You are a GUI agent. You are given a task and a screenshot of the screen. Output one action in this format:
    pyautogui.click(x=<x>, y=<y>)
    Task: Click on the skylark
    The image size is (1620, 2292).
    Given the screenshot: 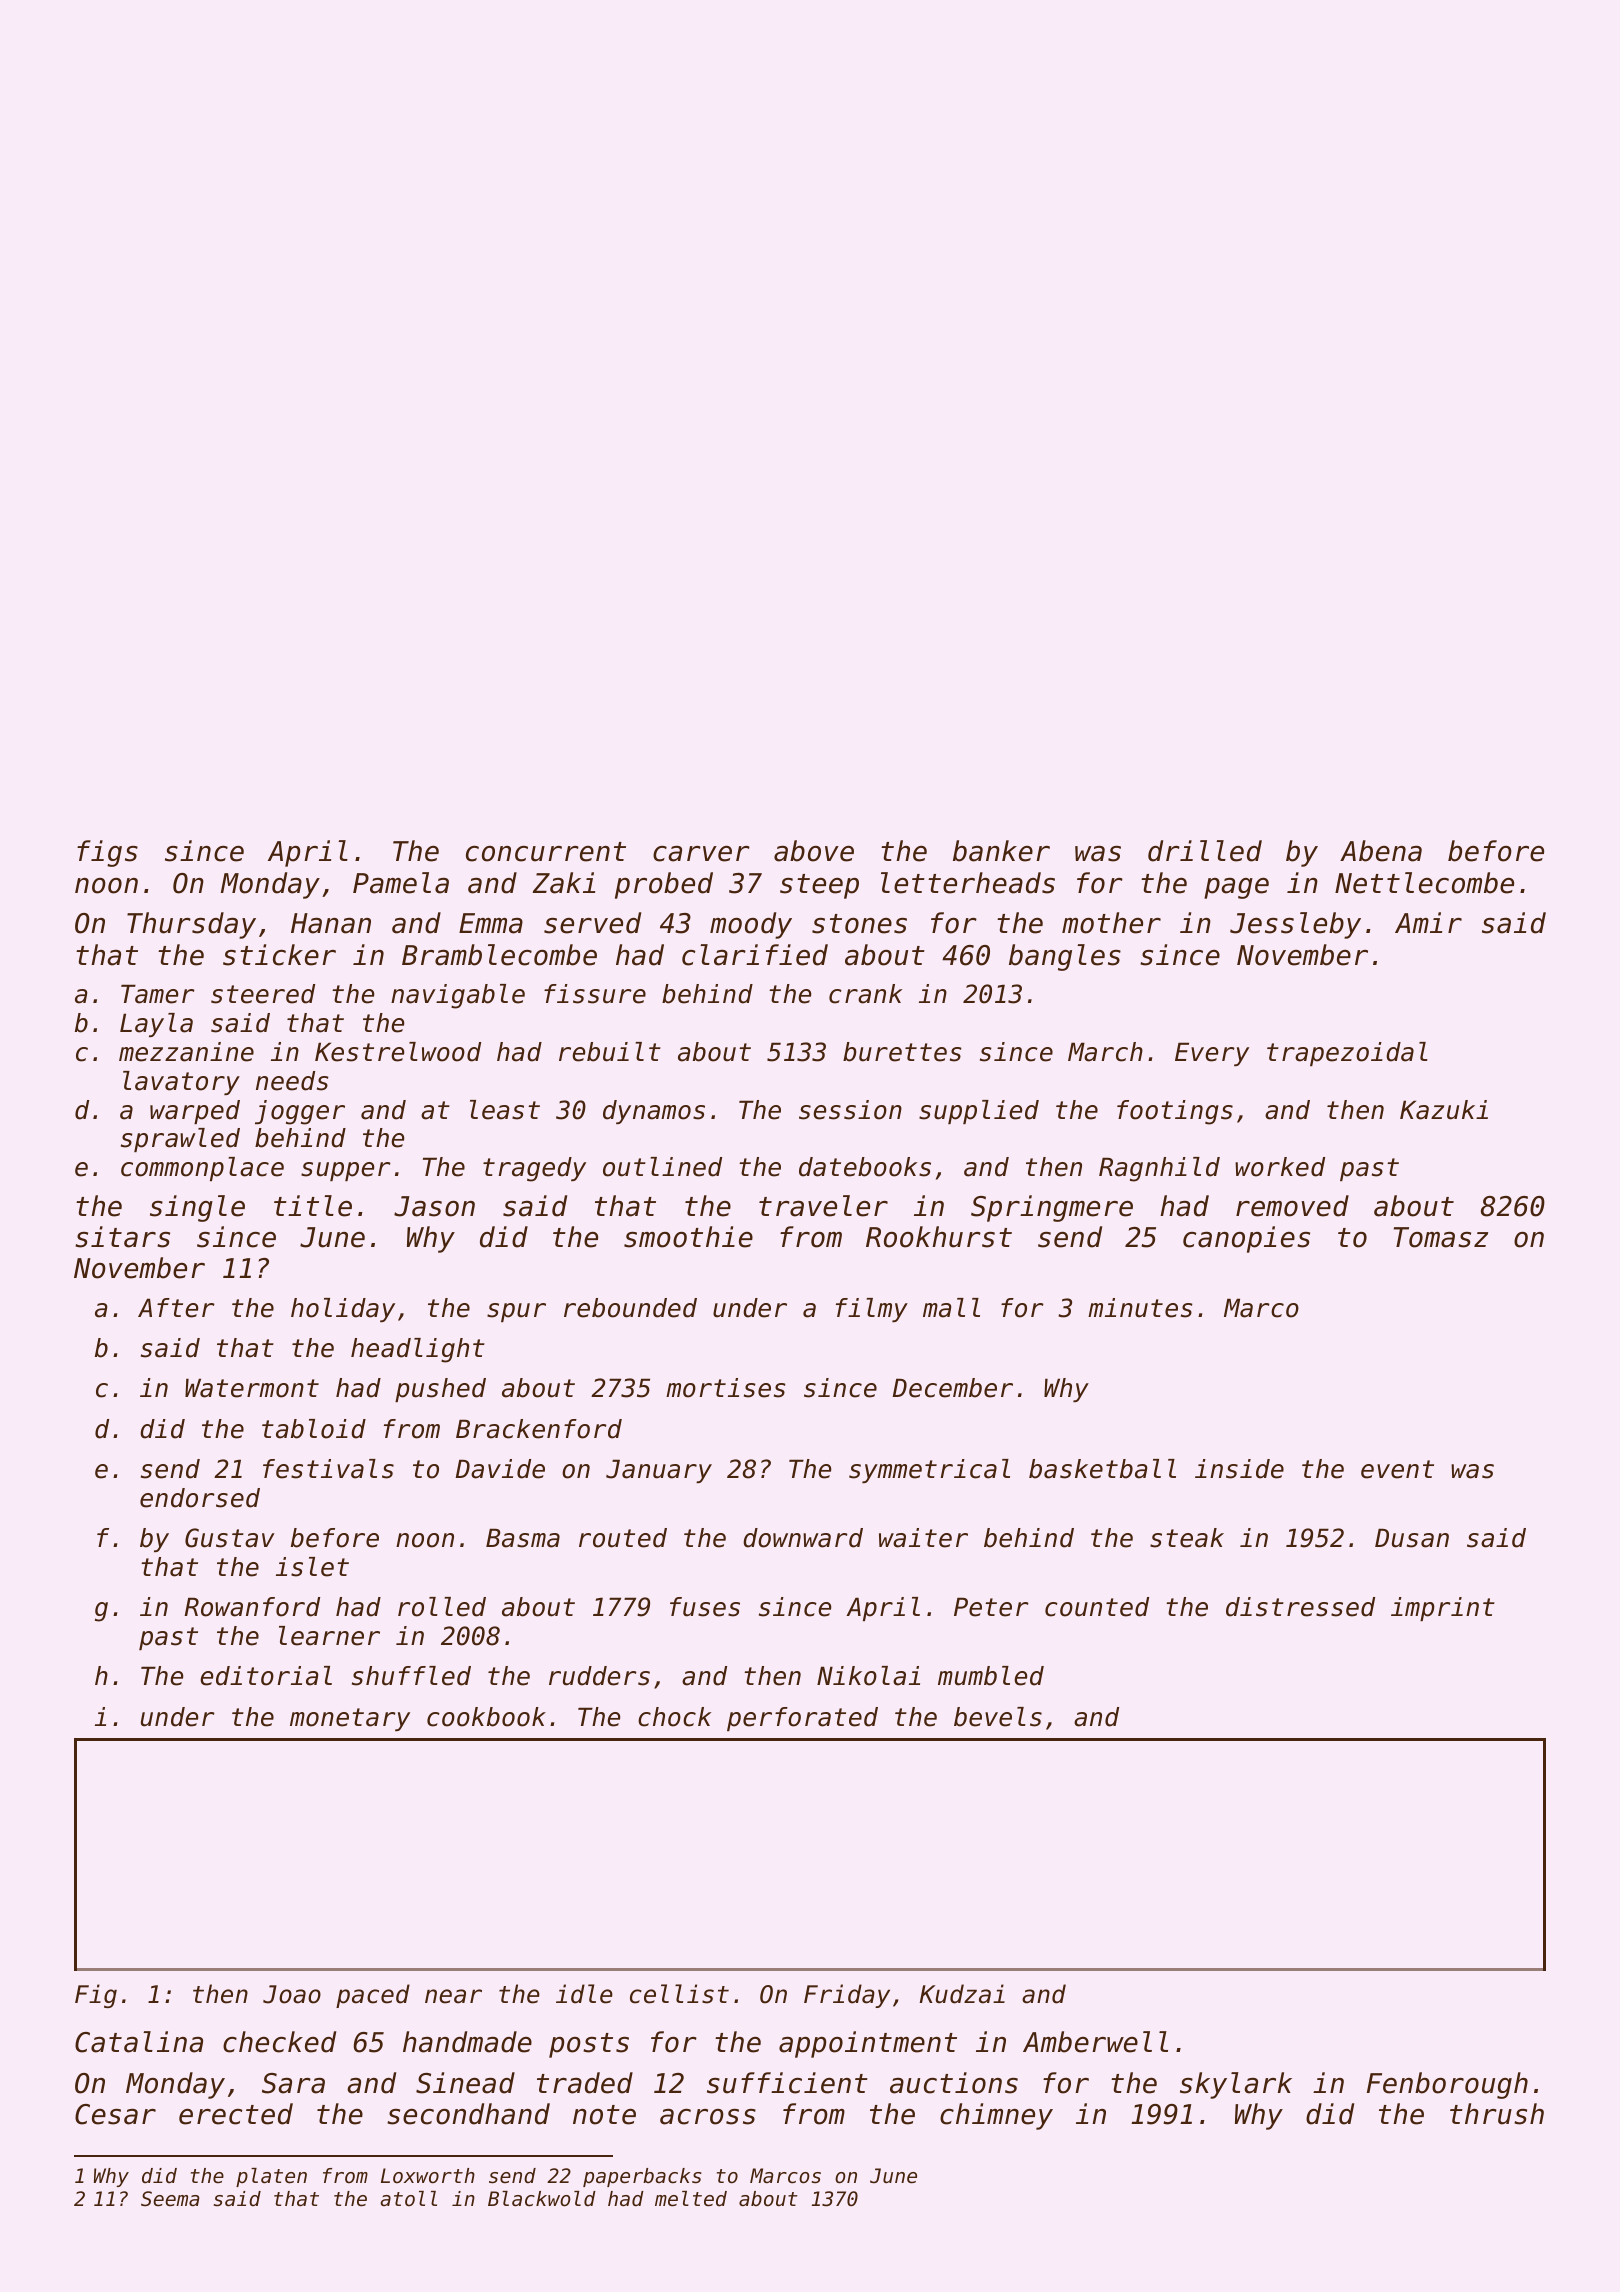 What is the action you would take?
    pyautogui.click(x=1236, y=2085)
